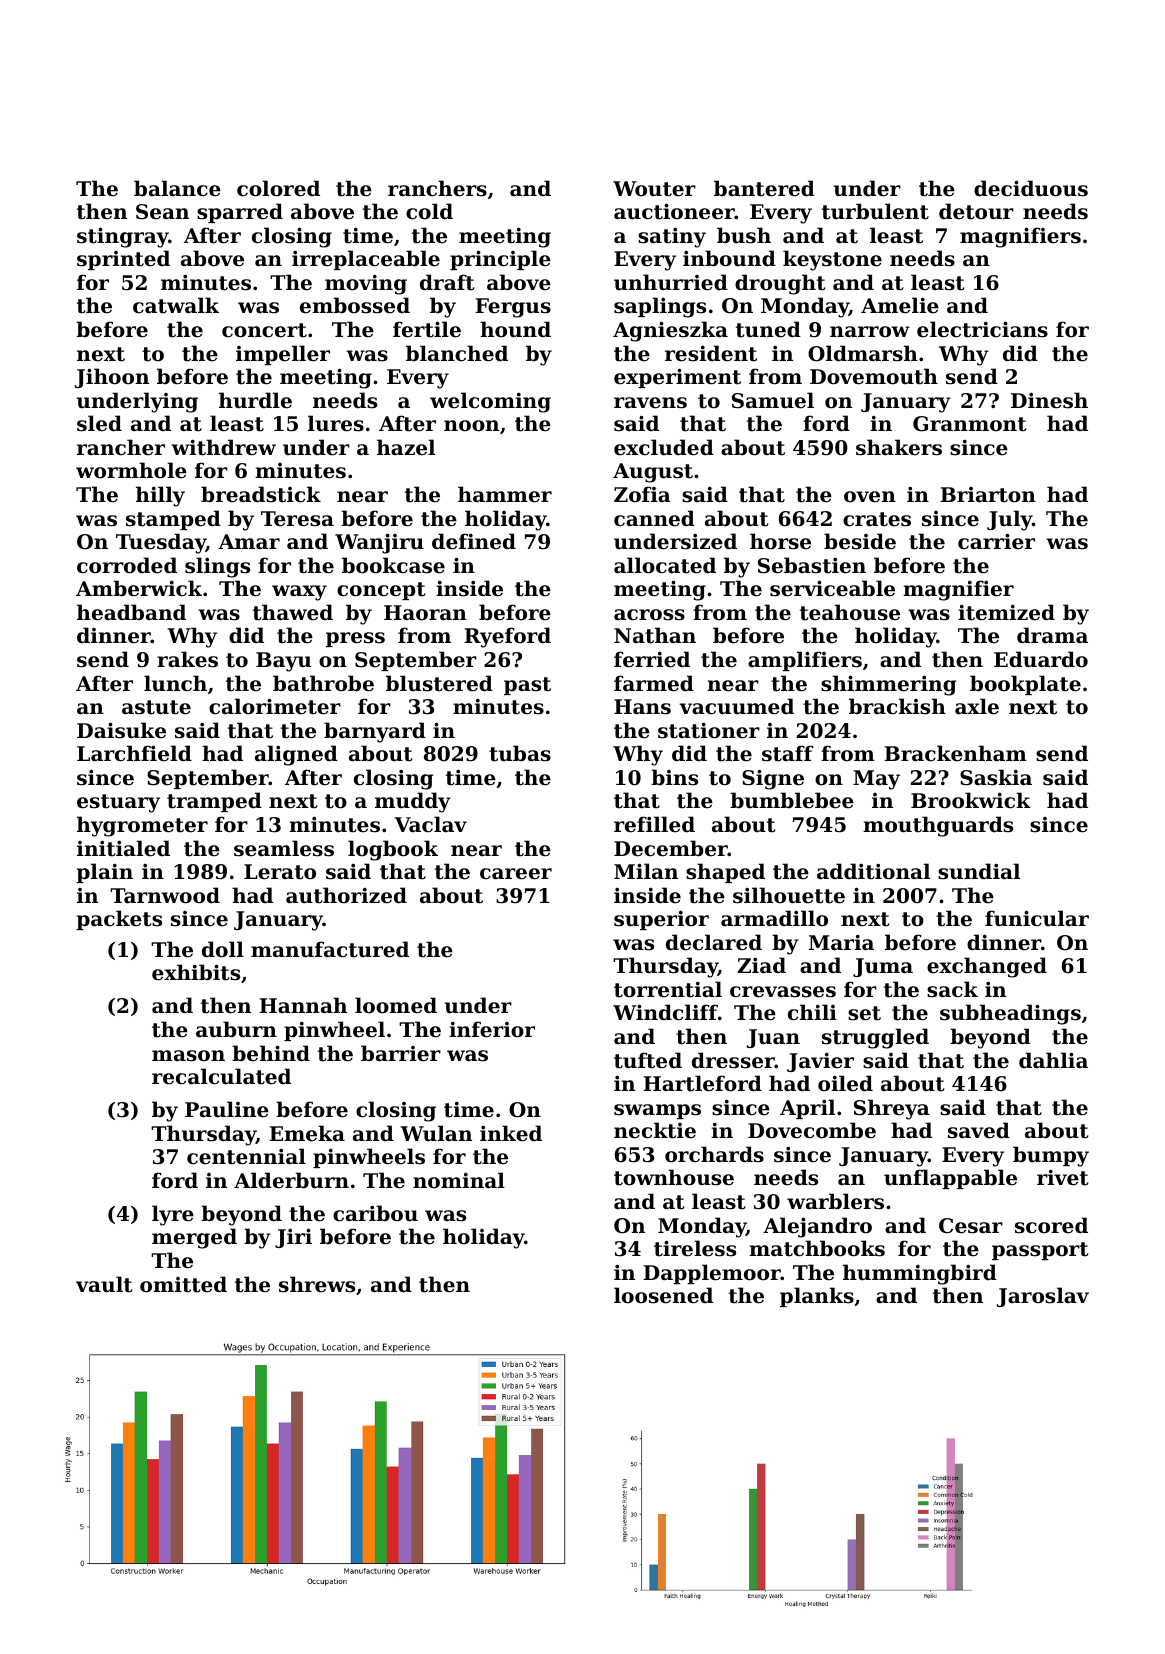 The height and width of the screenshot is (1654, 1165). I want to click on inferior, so click(492, 1029).
